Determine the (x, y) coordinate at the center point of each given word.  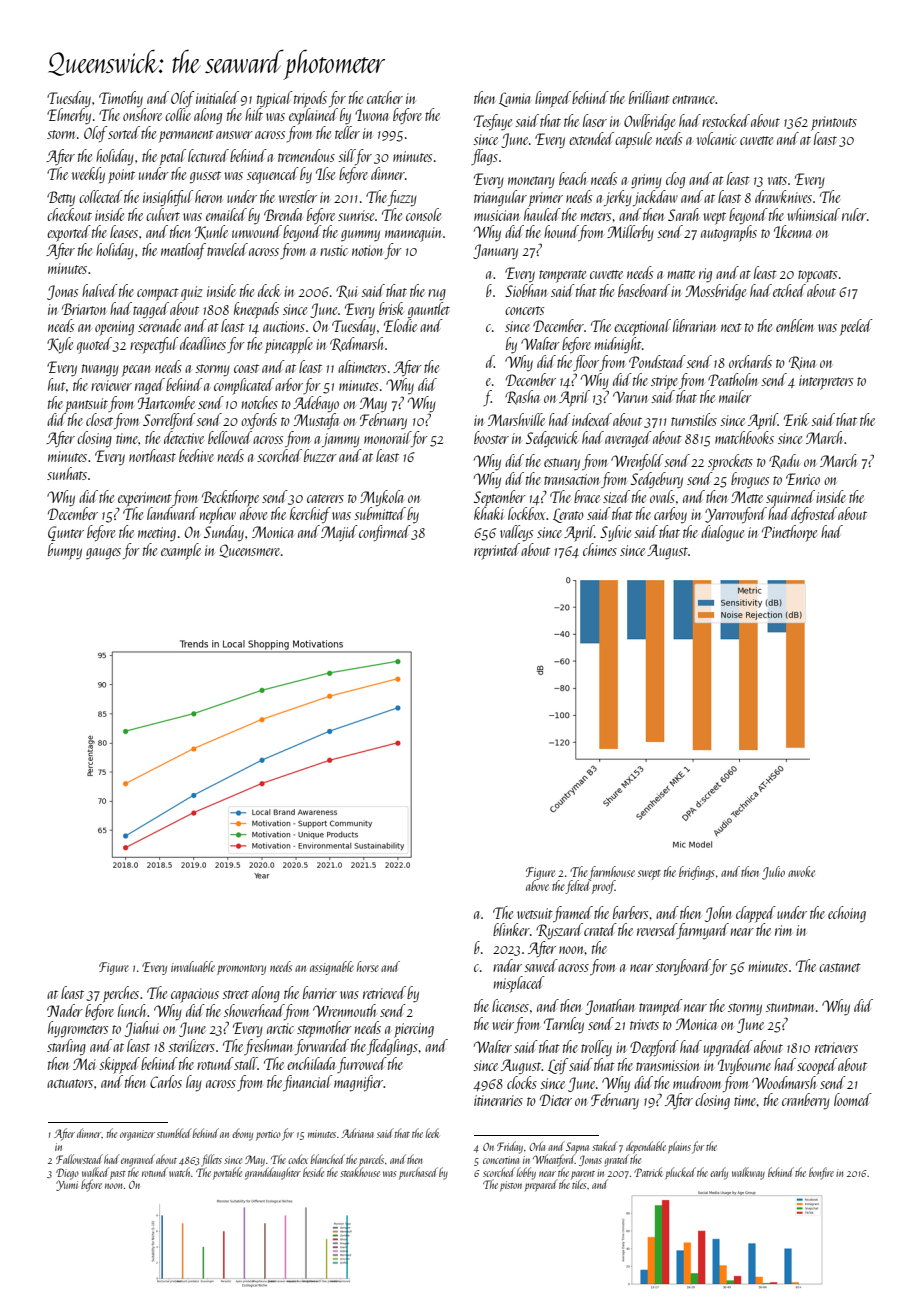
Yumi (67, 1185)
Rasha (522, 397)
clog (675, 180)
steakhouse (360, 1172)
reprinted (497, 551)
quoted (94, 345)
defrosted (814, 515)
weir (503, 1024)
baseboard (644, 290)
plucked (680, 1173)
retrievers (836, 1047)
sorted (124, 132)
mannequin (413, 234)
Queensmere (249, 551)
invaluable (193, 966)
